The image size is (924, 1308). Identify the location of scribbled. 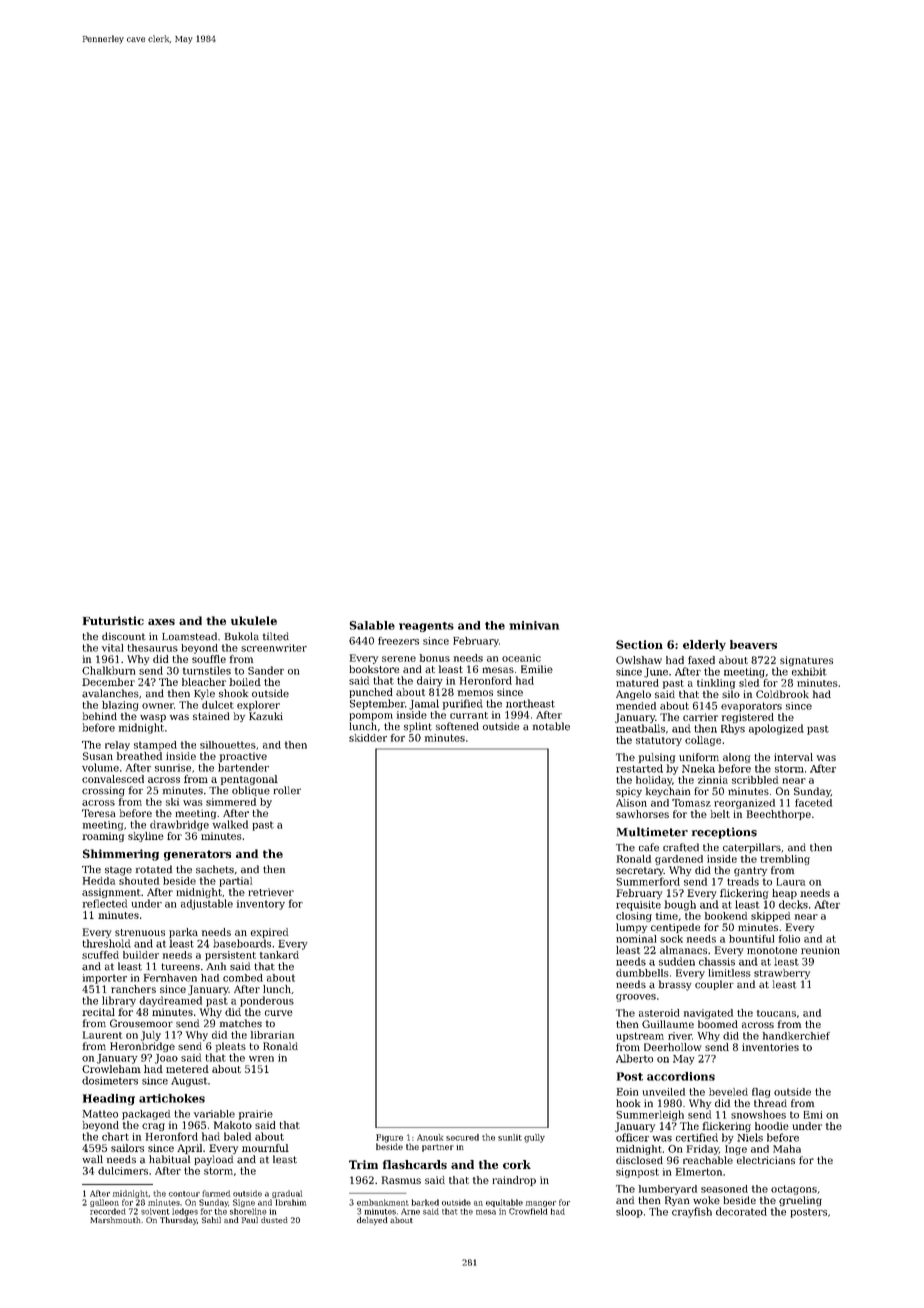
(755, 780).
